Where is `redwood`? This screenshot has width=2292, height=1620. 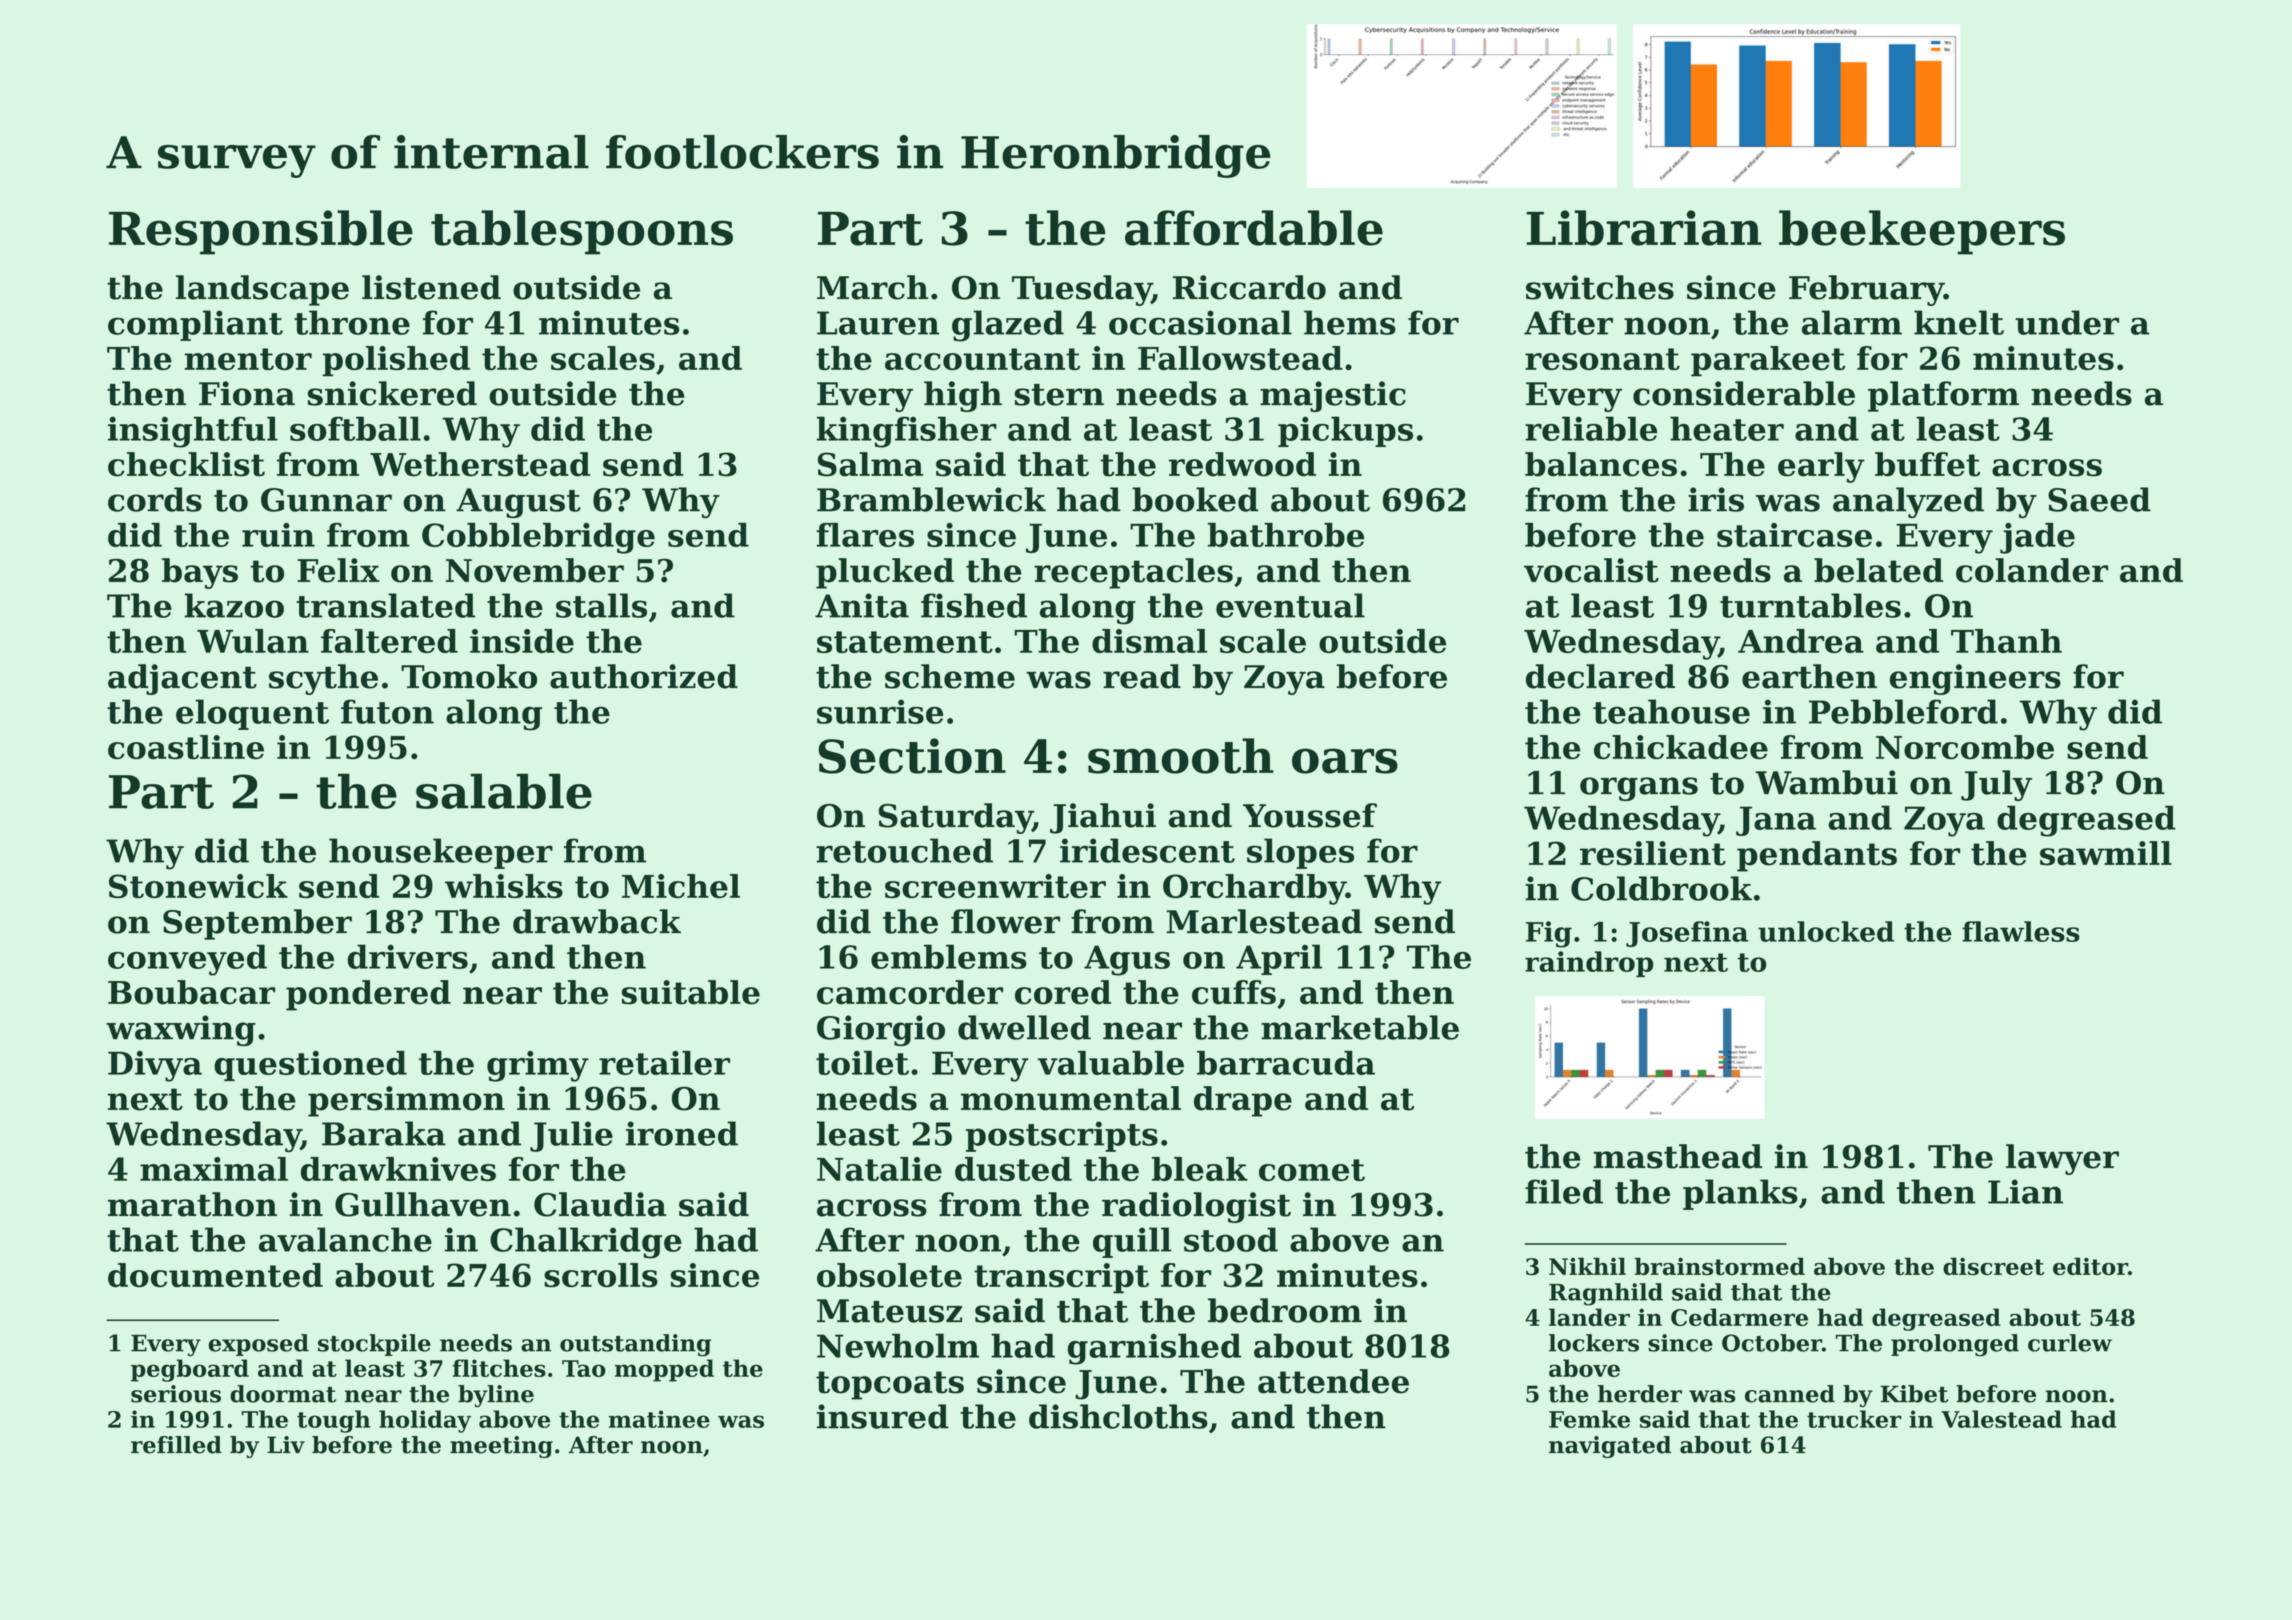 redwood is located at coordinates (1242, 464).
